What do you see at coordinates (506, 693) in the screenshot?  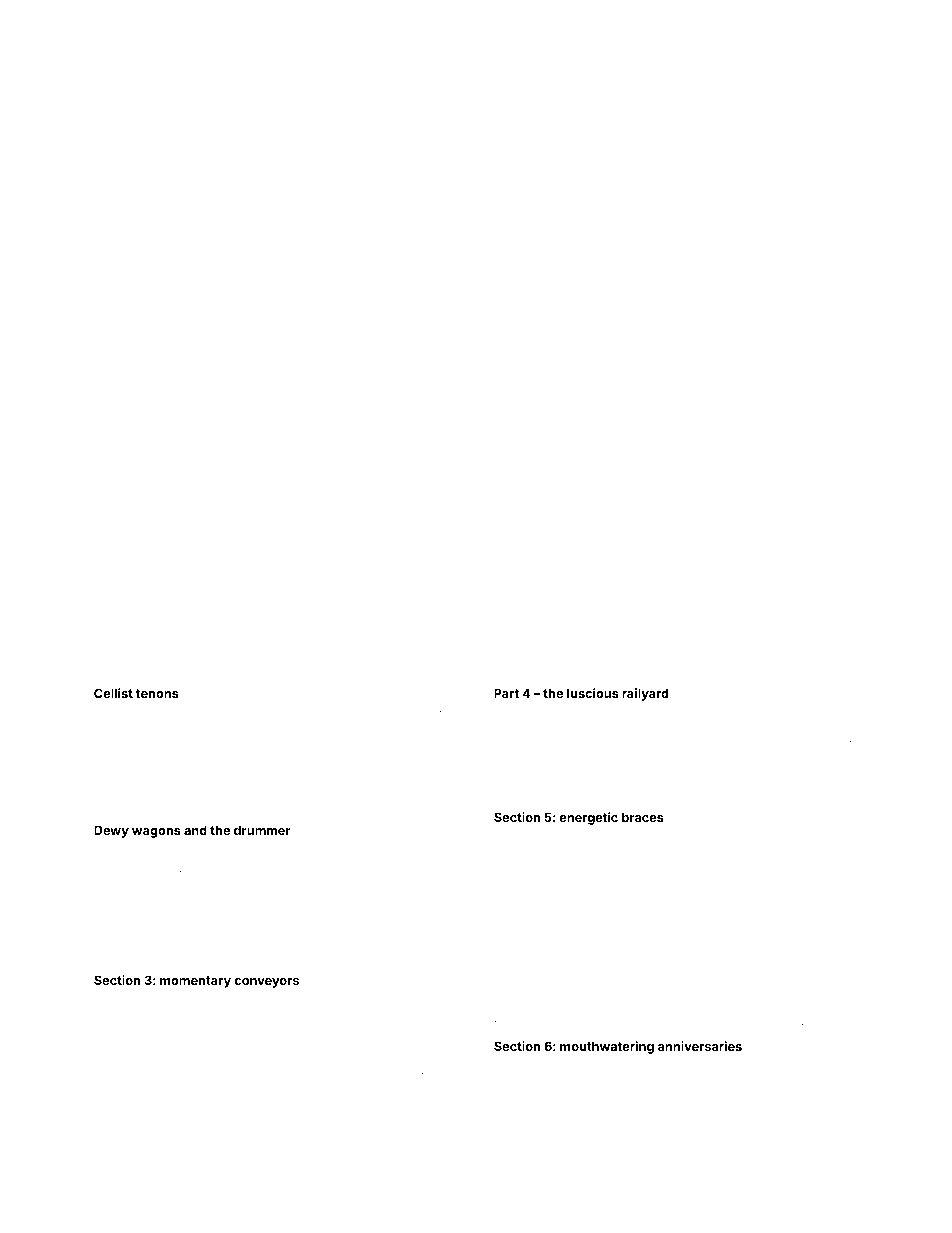 I see `Part` at bounding box center [506, 693].
